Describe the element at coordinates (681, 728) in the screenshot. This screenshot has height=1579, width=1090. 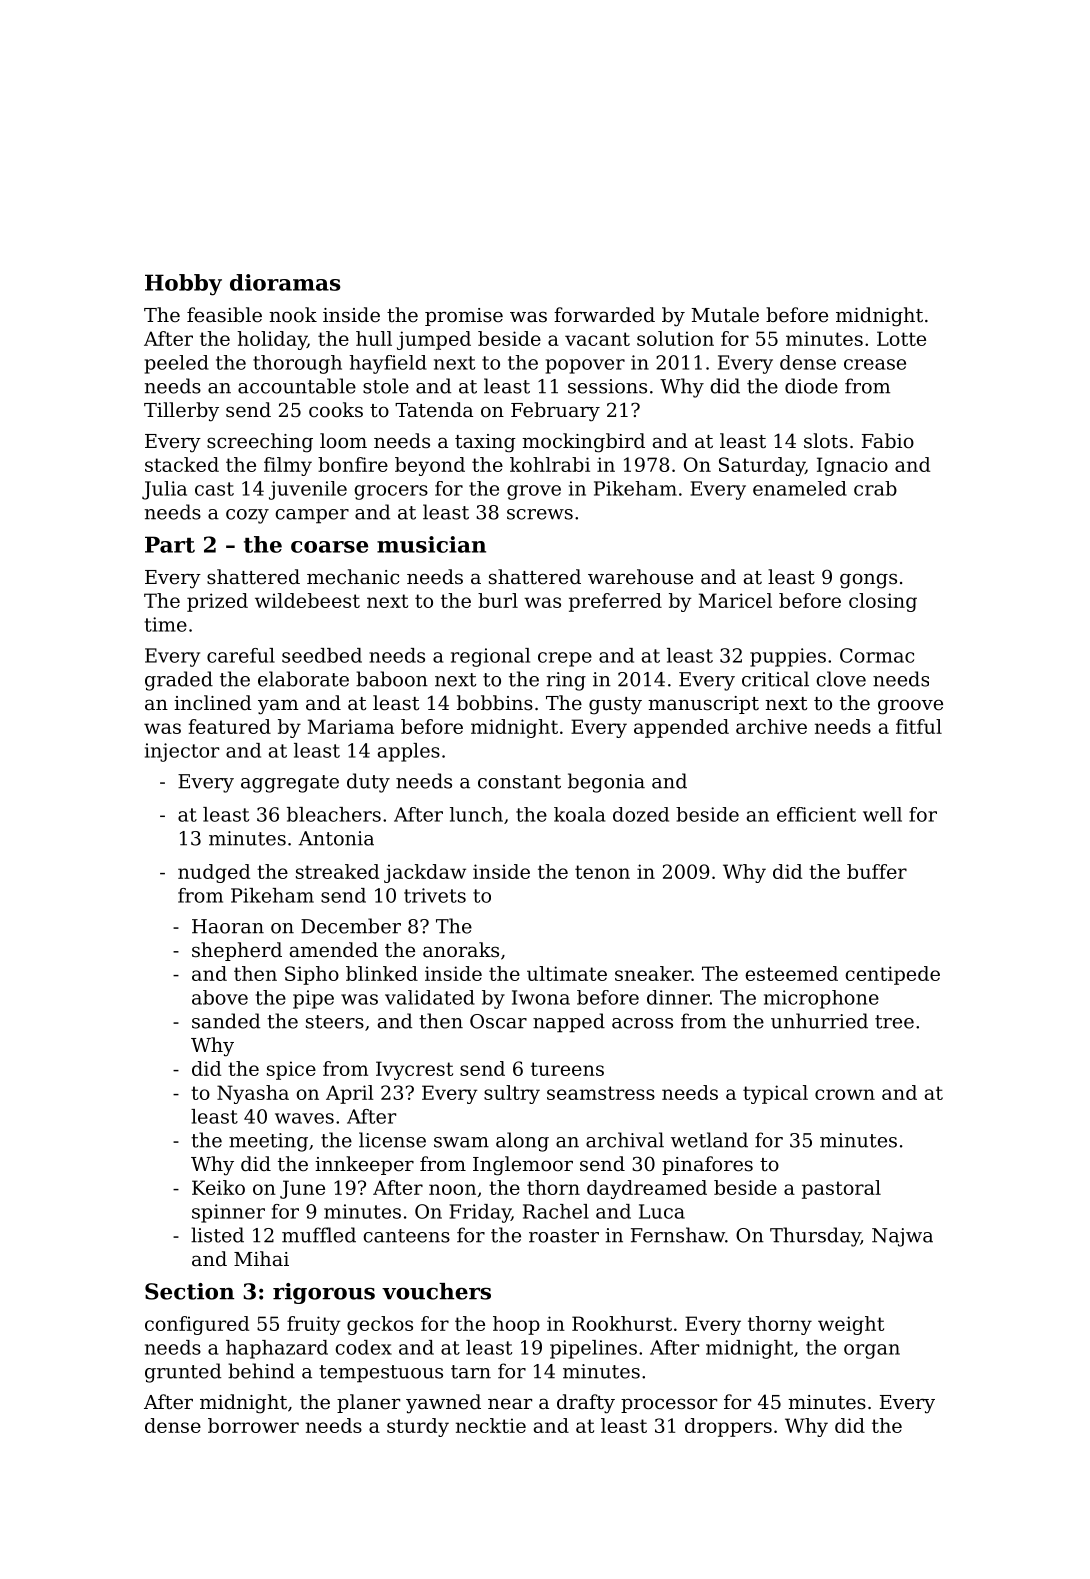
I see `appended` at that location.
